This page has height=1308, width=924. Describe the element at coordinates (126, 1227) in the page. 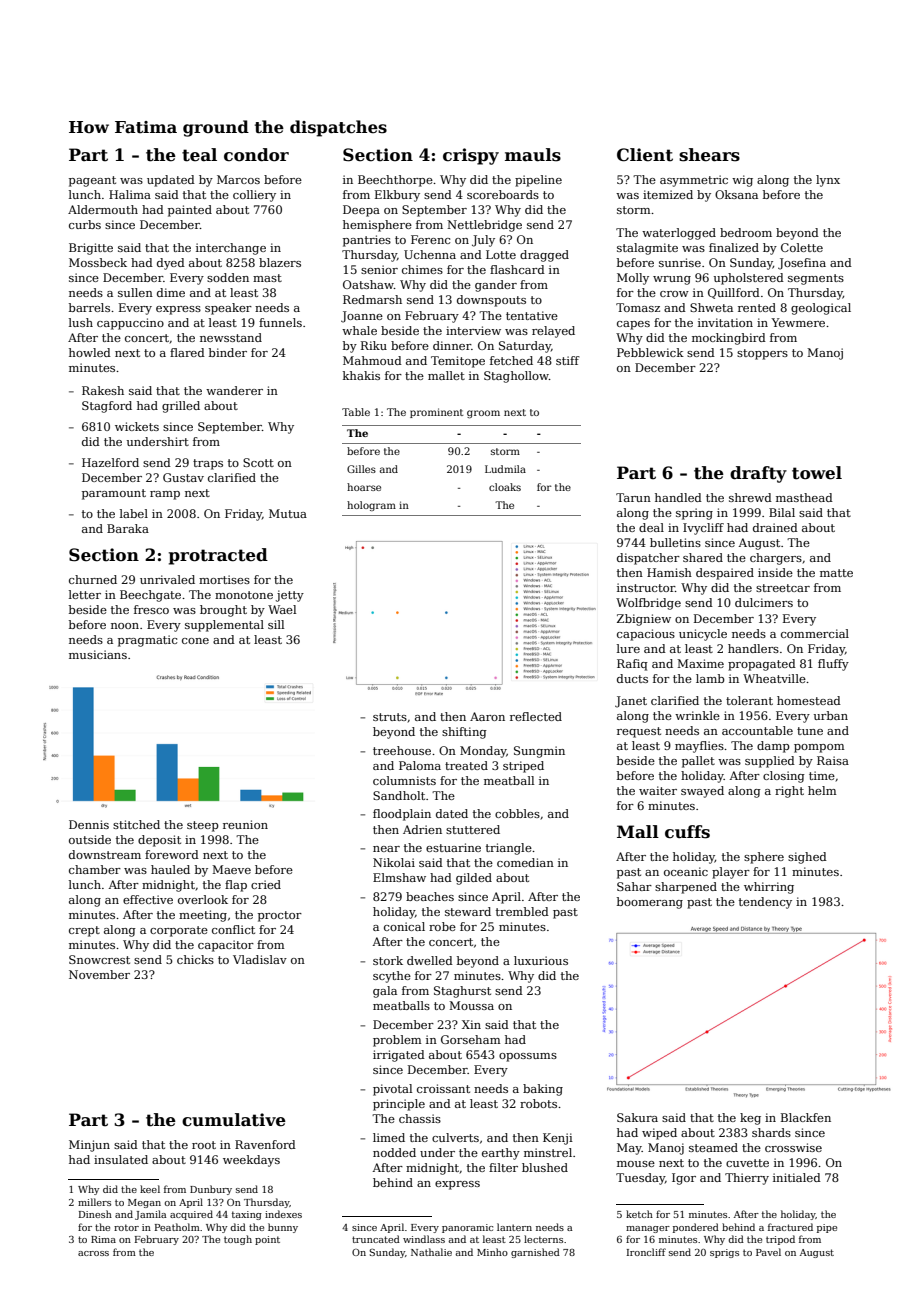

I see `rotor` at that location.
